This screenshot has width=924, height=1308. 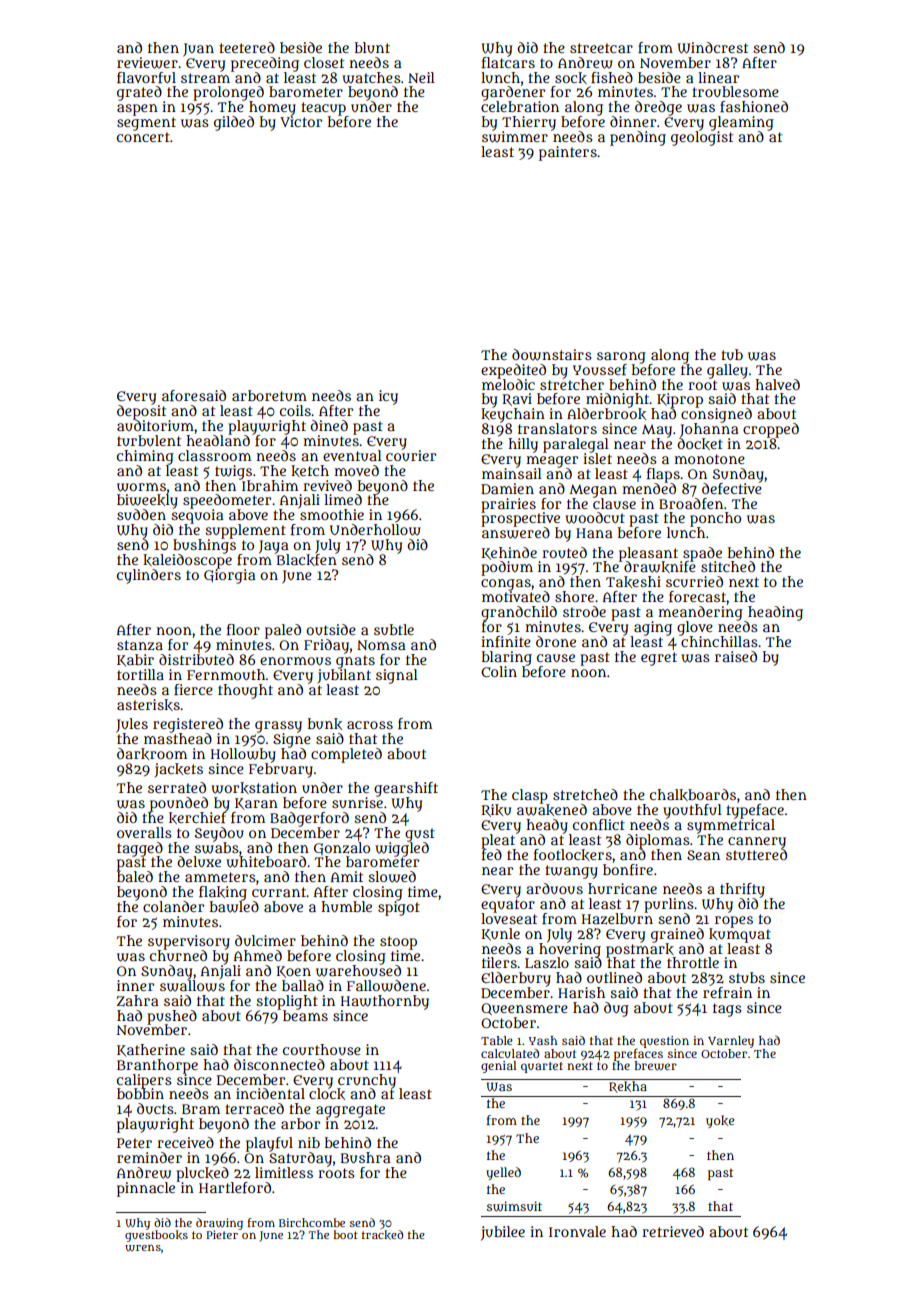 I want to click on gleaming, so click(x=741, y=123).
